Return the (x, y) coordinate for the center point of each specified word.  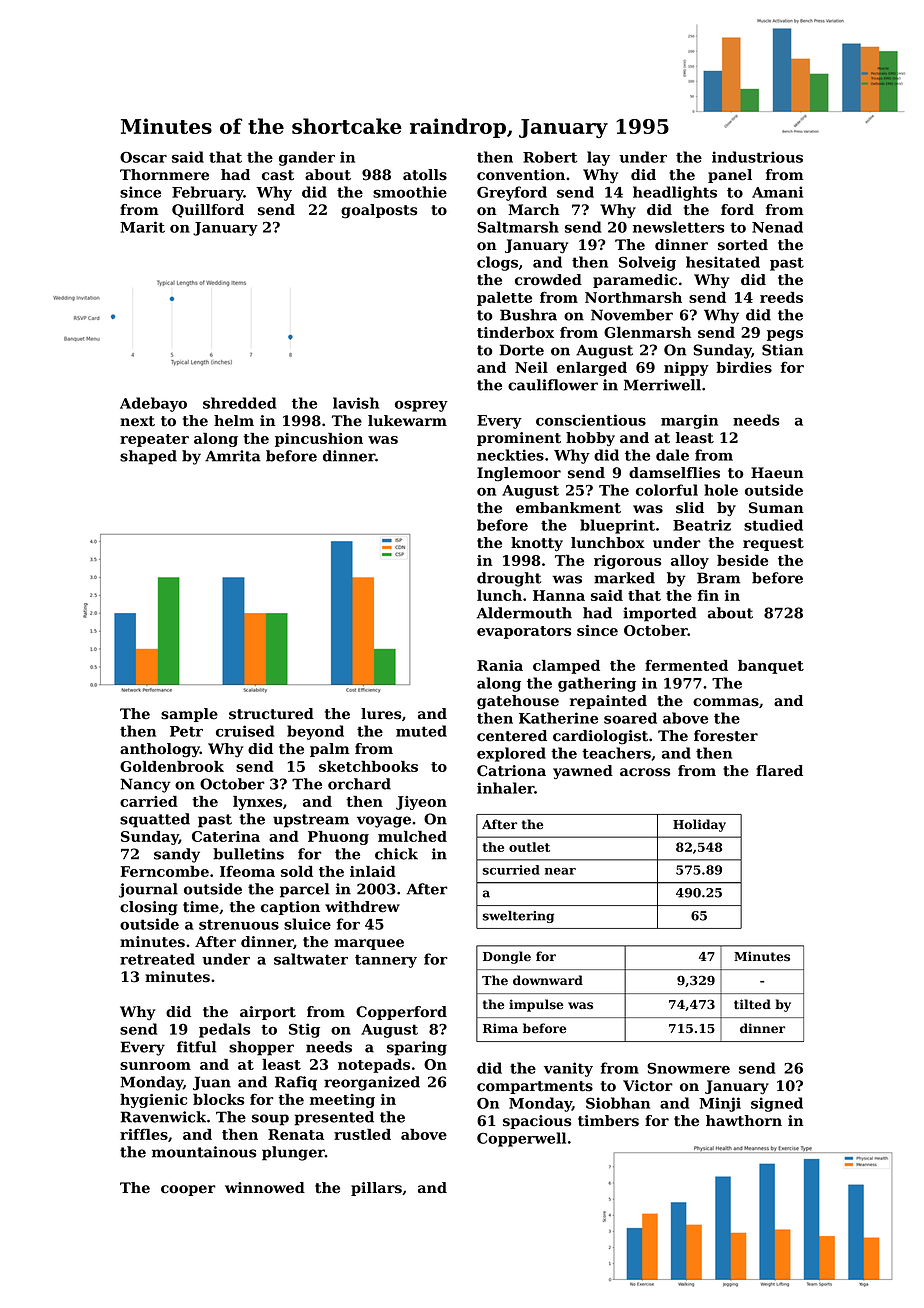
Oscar (143, 157)
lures (381, 714)
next (137, 421)
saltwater (311, 959)
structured (271, 714)
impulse (536, 1005)
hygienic (153, 1101)
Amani (777, 192)
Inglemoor (519, 474)
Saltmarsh (518, 227)
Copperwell (521, 1139)
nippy (686, 369)
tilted (752, 1004)
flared (779, 771)
